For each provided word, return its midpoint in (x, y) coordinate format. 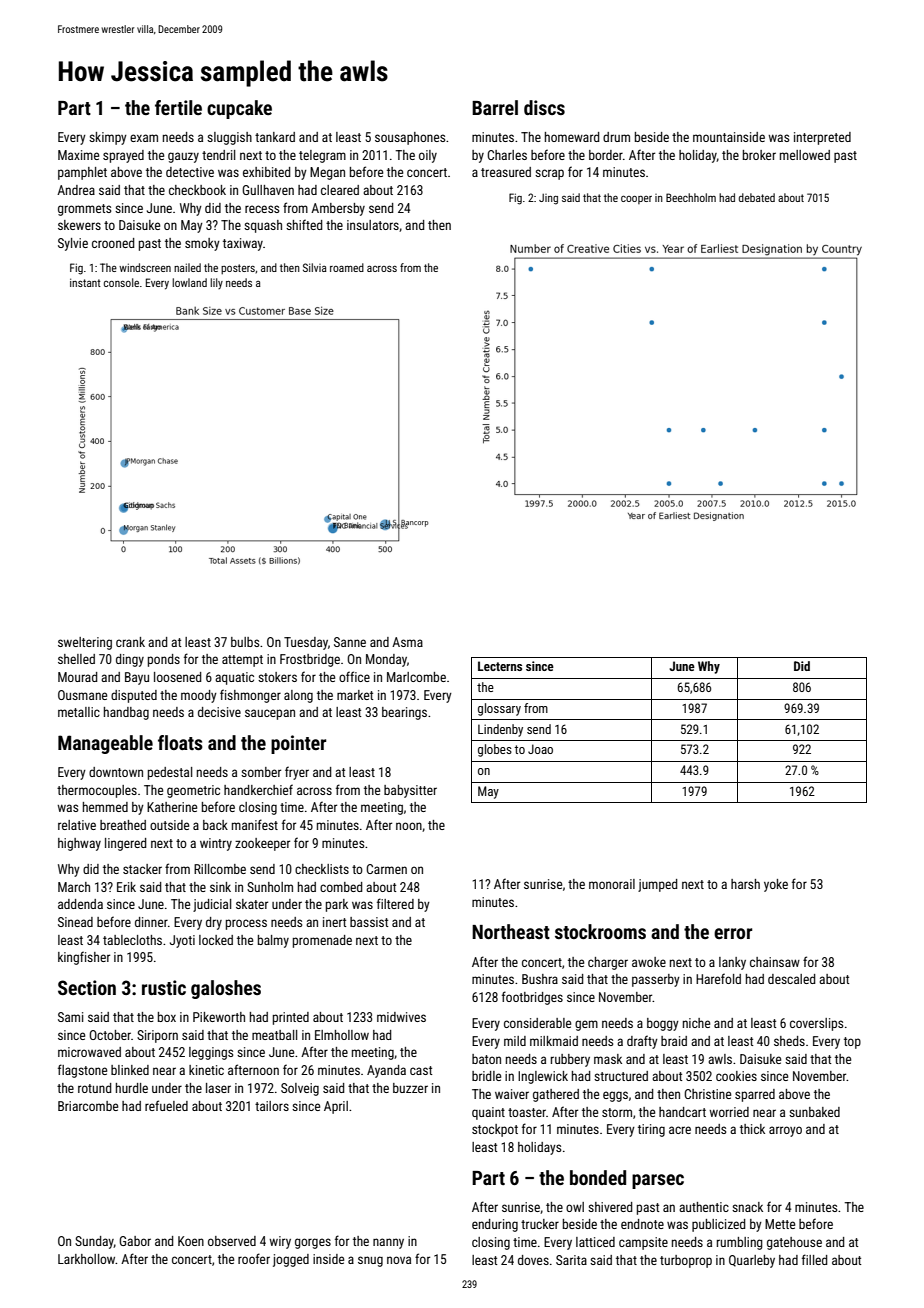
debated (757, 197)
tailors (272, 1106)
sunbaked (814, 1112)
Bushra (540, 979)
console (121, 282)
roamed (347, 267)
